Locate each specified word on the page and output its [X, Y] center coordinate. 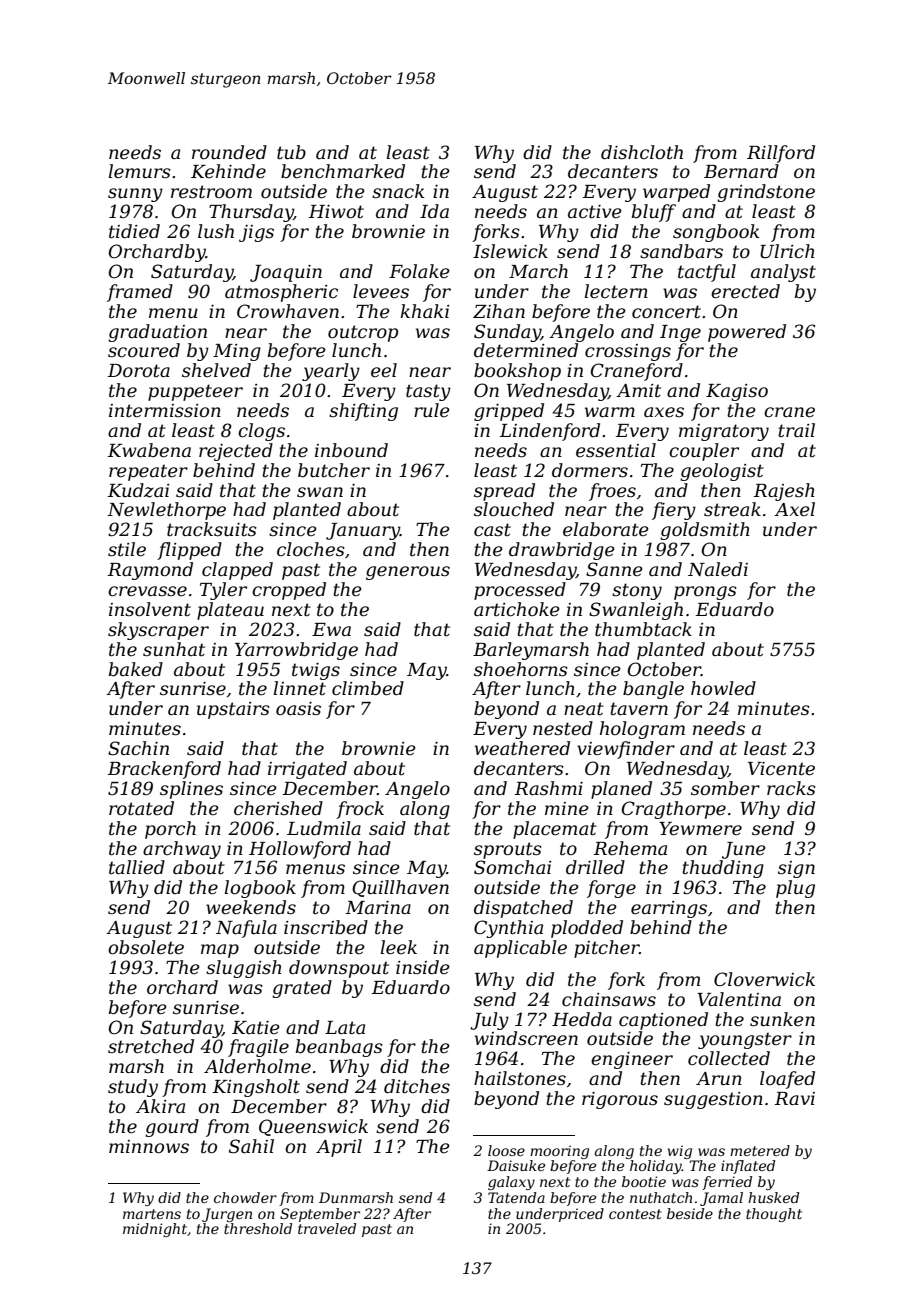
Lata [345, 1028]
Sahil [251, 1146]
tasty [428, 392]
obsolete [146, 947]
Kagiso [737, 392]
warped [676, 193]
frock [360, 810]
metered [760, 1150]
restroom [211, 192]
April [339, 1148]
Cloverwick [764, 979]
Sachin [138, 748]
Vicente [781, 769]
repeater [148, 472]
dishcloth [642, 152]
